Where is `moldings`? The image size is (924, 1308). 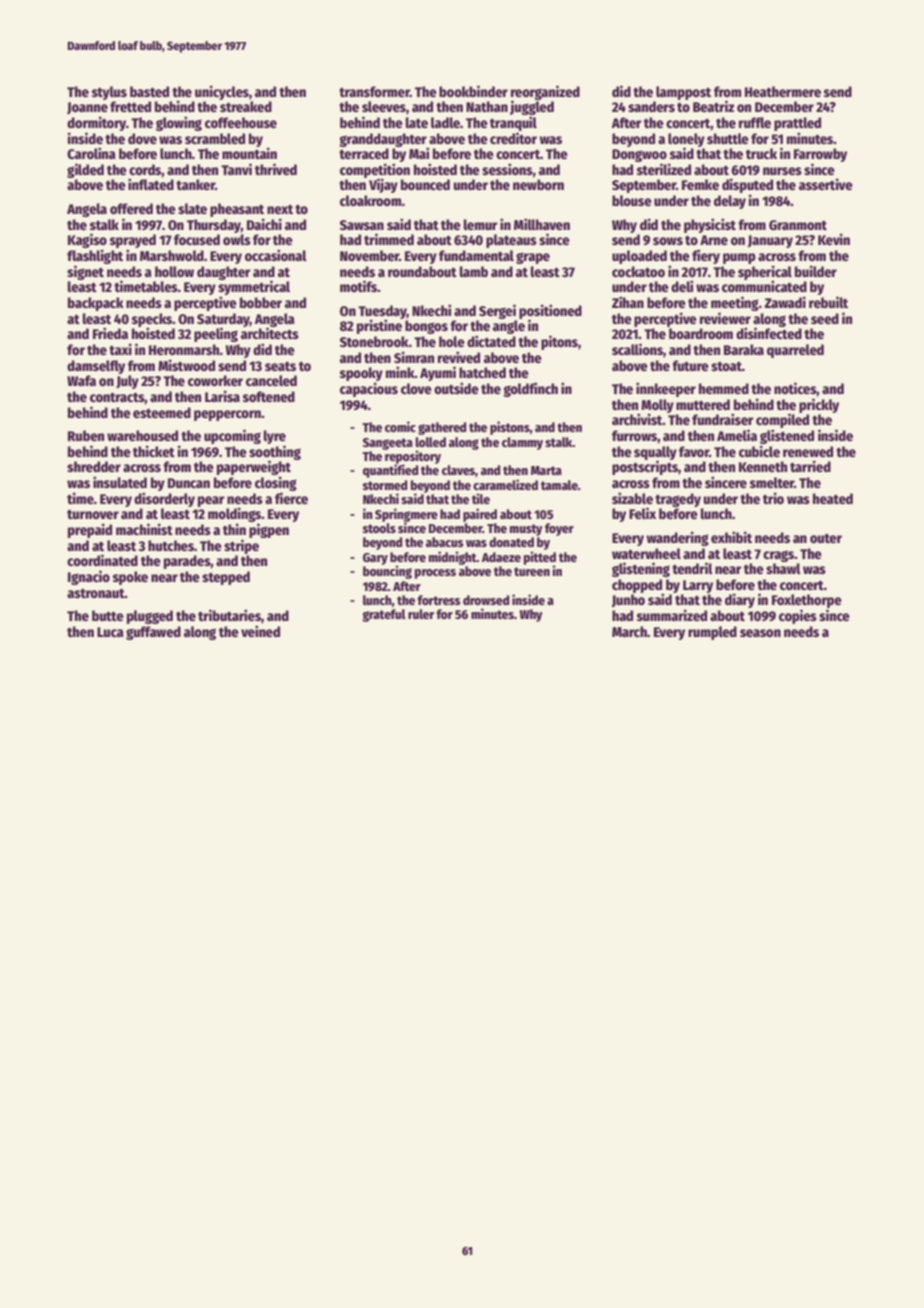 moldings is located at coordinates (235, 514).
